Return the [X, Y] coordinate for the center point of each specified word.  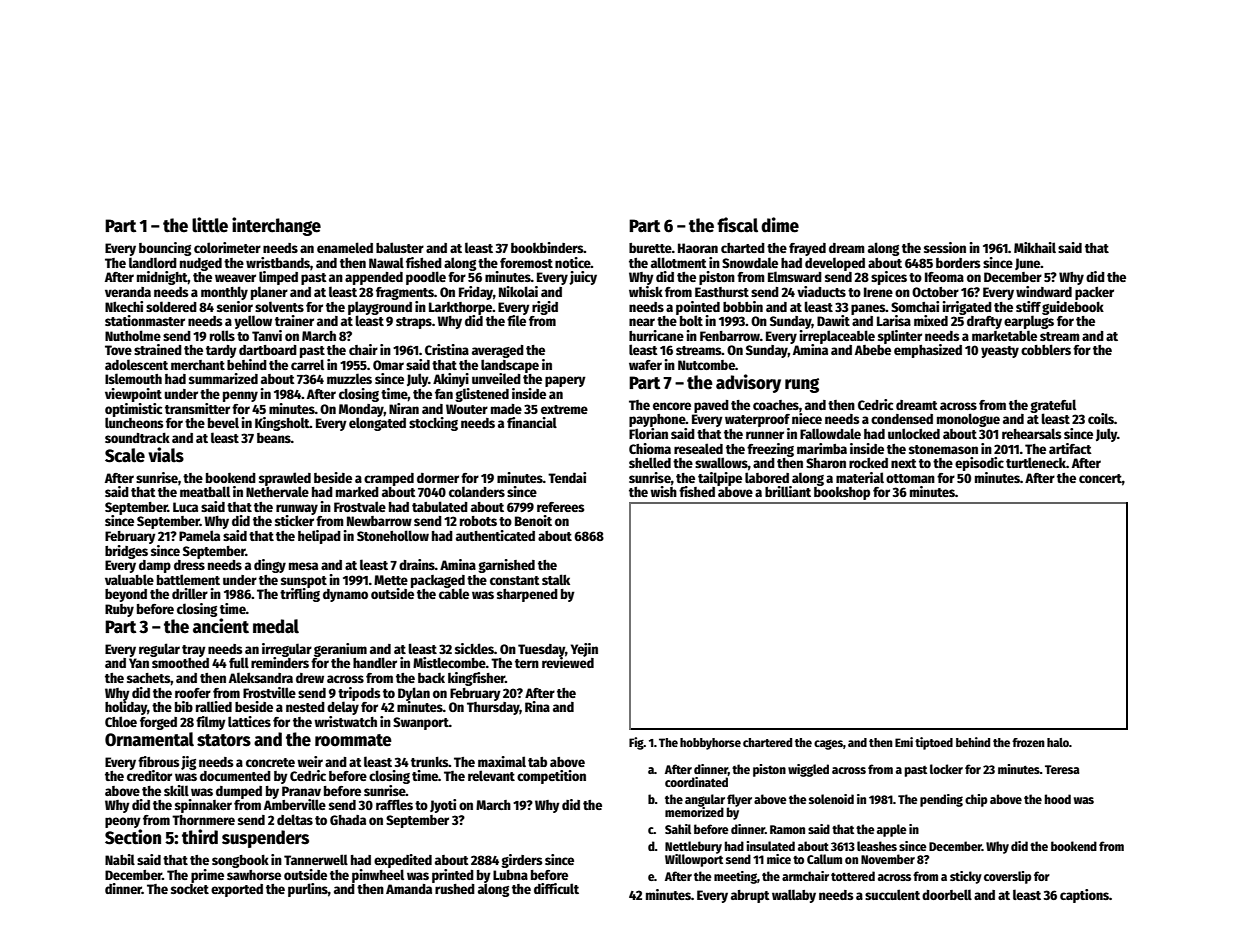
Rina [537, 706]
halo [1058, 742]
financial [532, 422]
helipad [319, 537]
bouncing [165, 249]
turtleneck [1036, 462]
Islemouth [133, 378]
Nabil [120, 859]
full [239, 662]
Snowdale [750, 262]
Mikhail [1035, 247]
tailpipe [720, 479]
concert [1100, 478]
